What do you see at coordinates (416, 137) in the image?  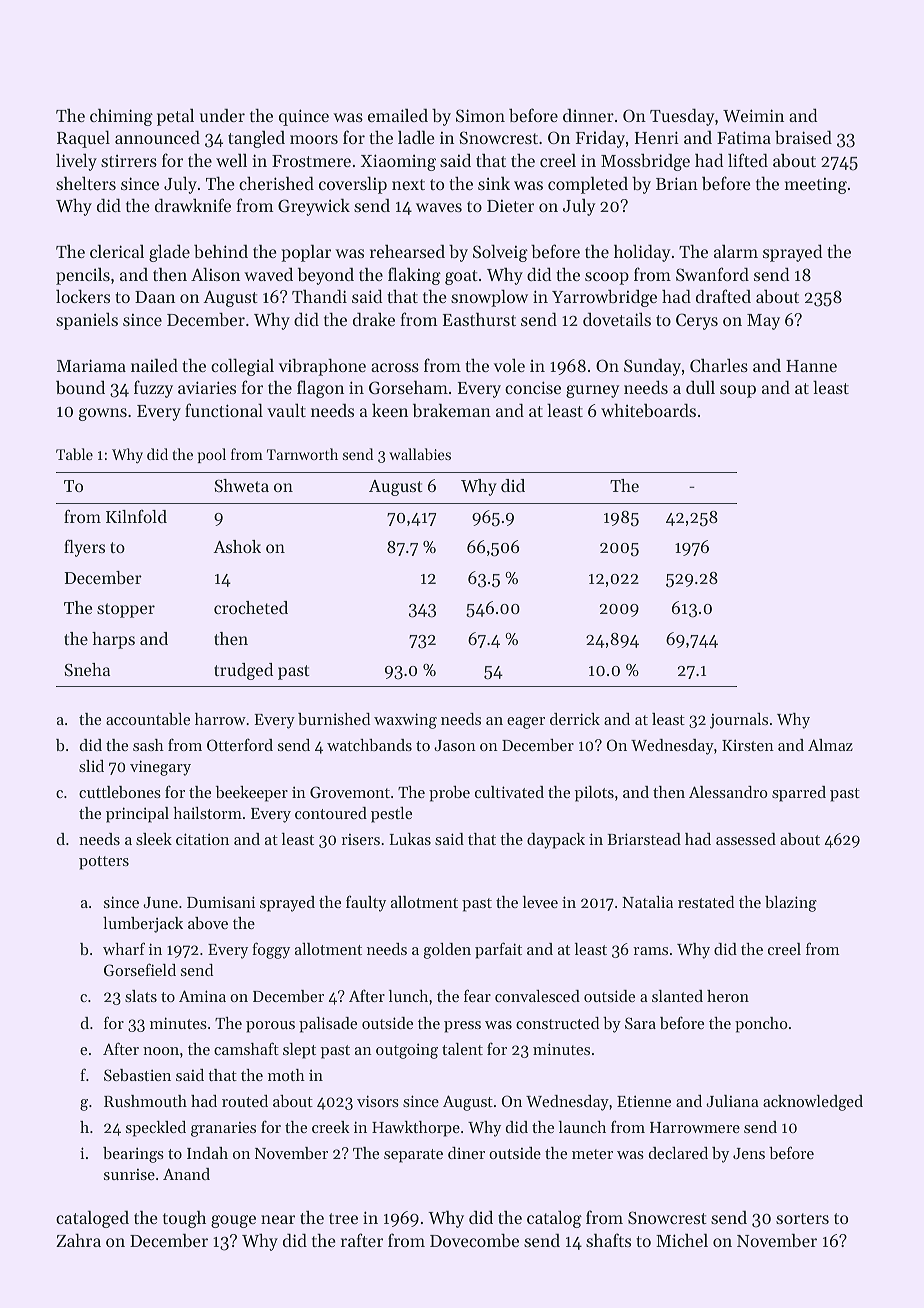 I see `ladle` at bounding box center [416, 137].
